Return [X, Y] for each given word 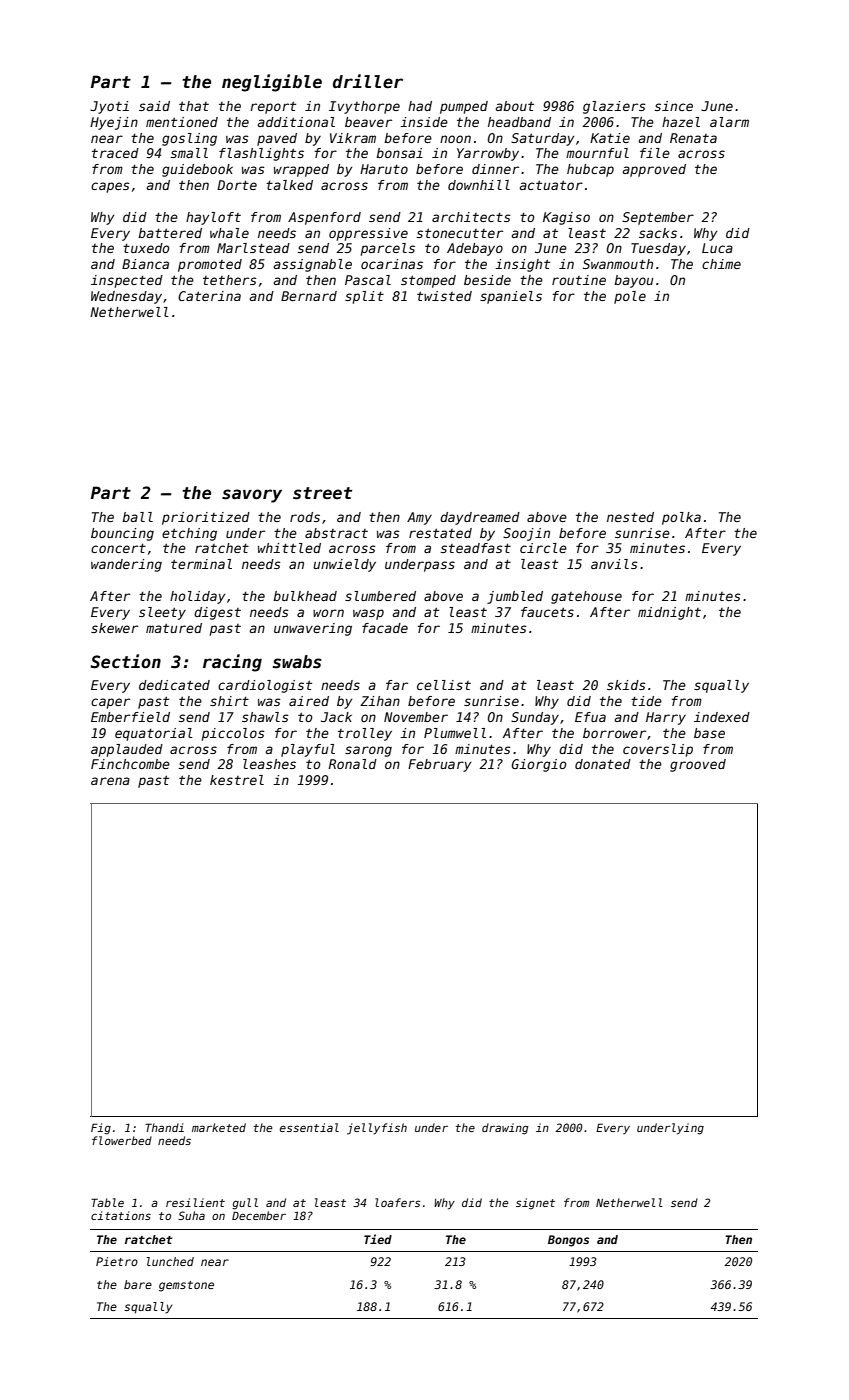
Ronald [352, 764]
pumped [464, 107]
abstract [336, 533]
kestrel [237, 780]
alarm [729, 122]
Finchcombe [130, 764]
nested [630, 517]
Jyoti [109, 107]
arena [110, 781]
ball [137, 517]
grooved [698, 765]
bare [138, 1284]
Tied [378, 1239]
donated [603, 764]
